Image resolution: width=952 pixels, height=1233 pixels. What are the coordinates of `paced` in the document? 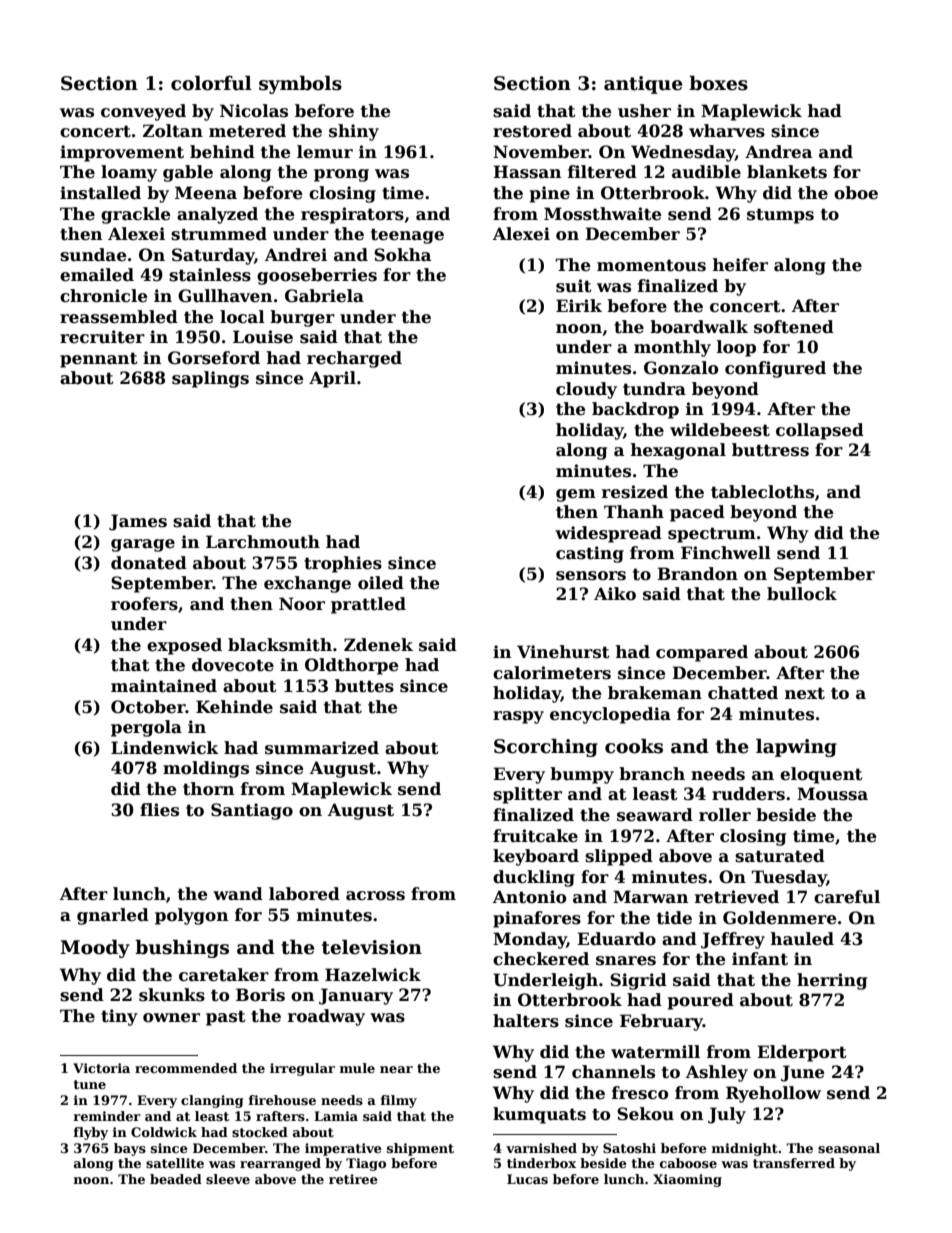 It's located at (697, 513).
